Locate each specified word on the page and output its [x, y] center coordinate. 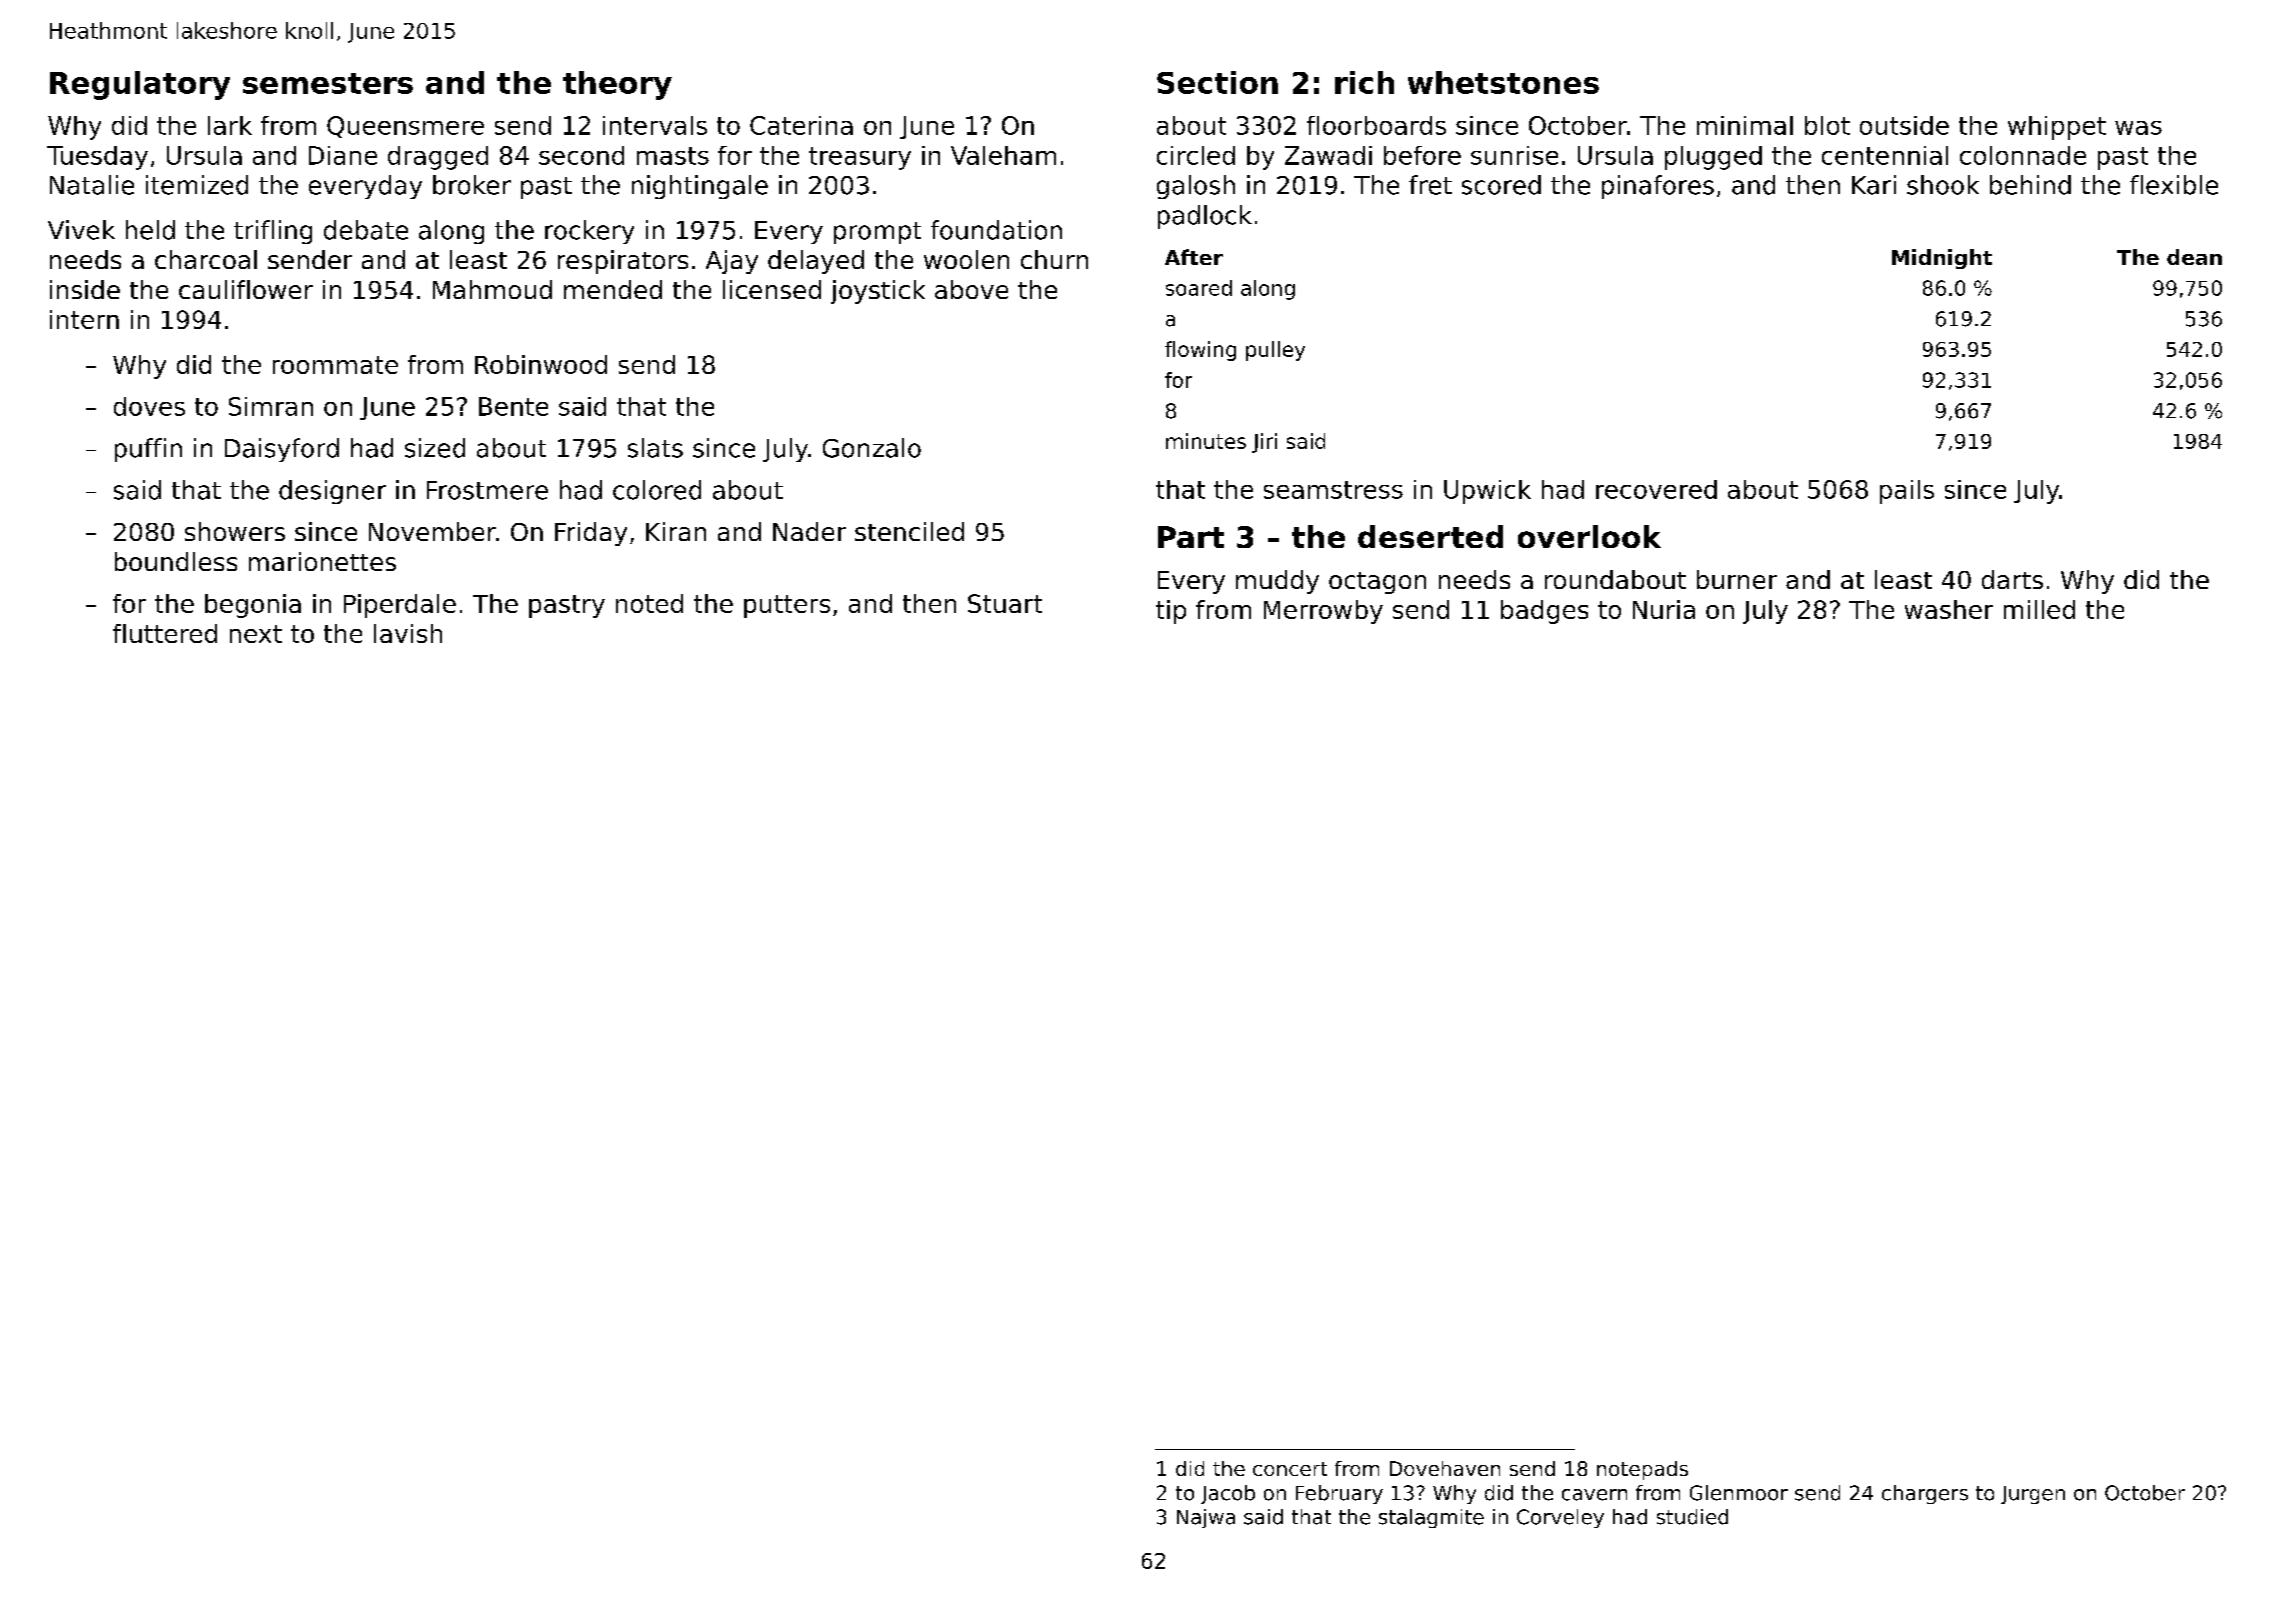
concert [1290, 1469]
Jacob [1228, 1494]
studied [1692, 1517]
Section [1217, 82]
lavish [408, 633]
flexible [2174, 185]
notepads [1642, 1470]
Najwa [1206, 1518]
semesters [328, 83]
